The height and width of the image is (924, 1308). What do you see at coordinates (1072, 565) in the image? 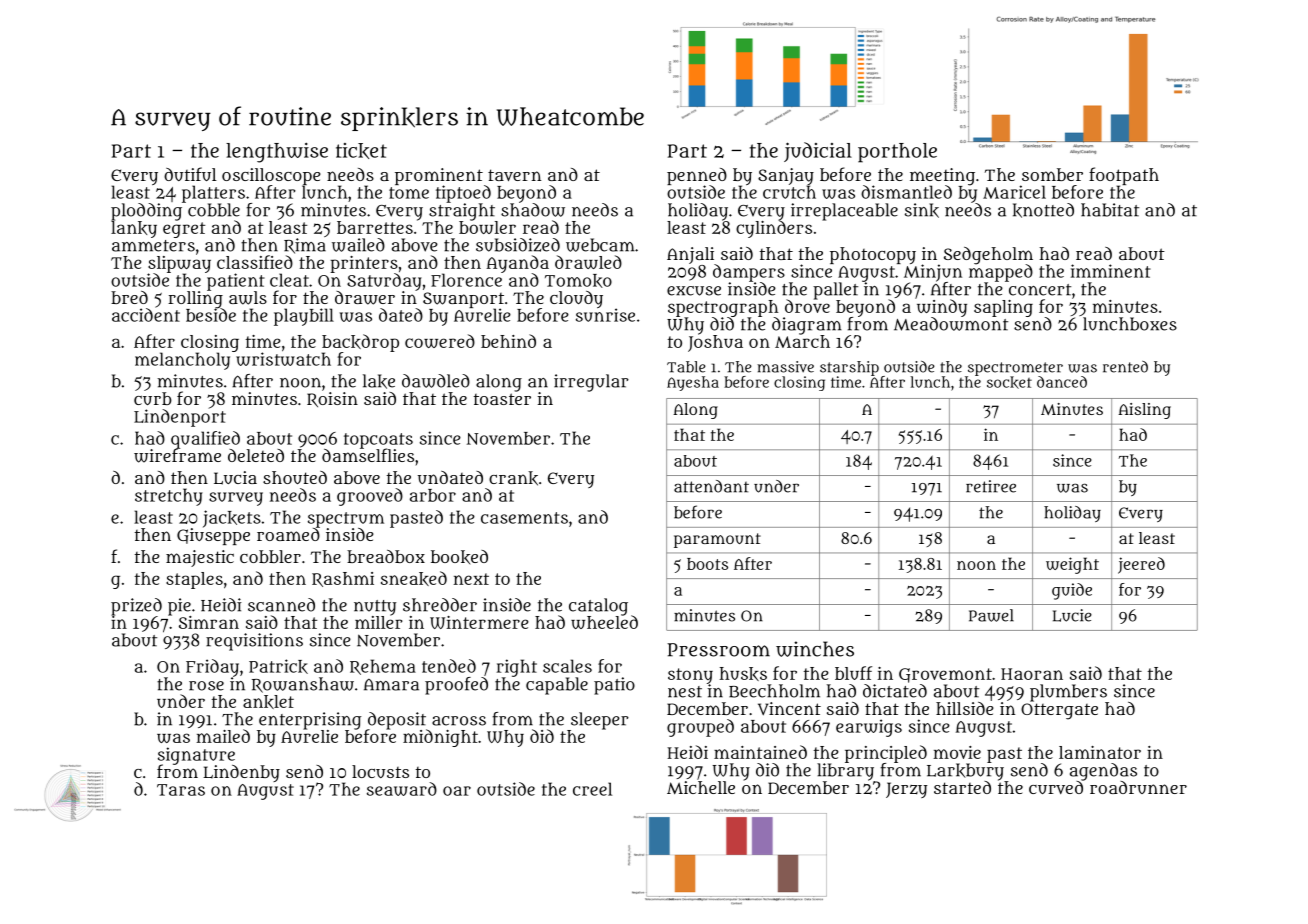
I see `weight` at bounding box center [1072, 565].
